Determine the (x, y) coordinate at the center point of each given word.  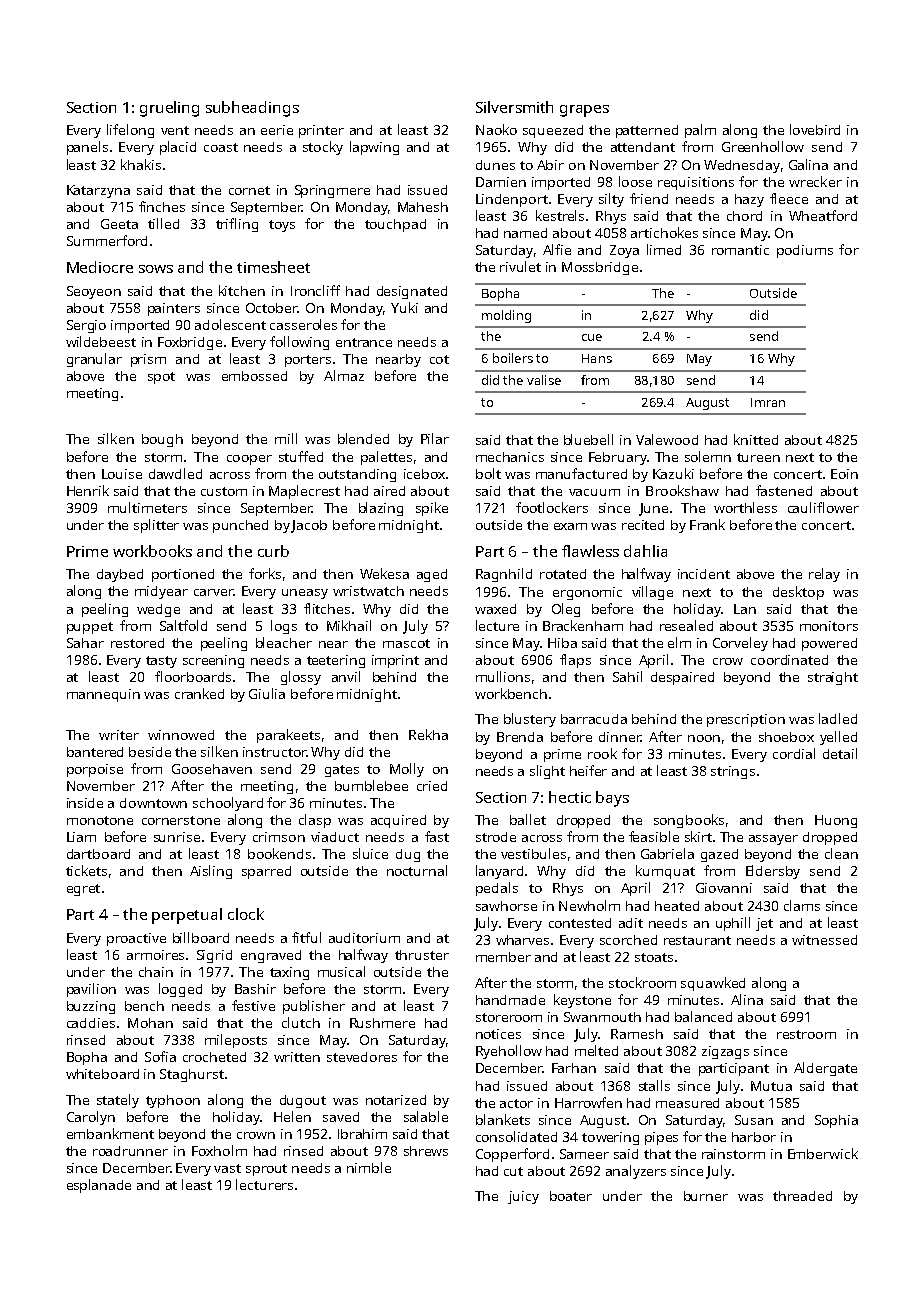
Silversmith (514, 107)
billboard (201, 937)
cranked (199, 693)
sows (156, 269)
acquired (398, 821)
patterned (647, 131)
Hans (597, 358)
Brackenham (583, 625)
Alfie (557, 249)
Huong (836, 821)
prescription (746, 720)
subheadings (252, 109)
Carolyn (91, 1118)
